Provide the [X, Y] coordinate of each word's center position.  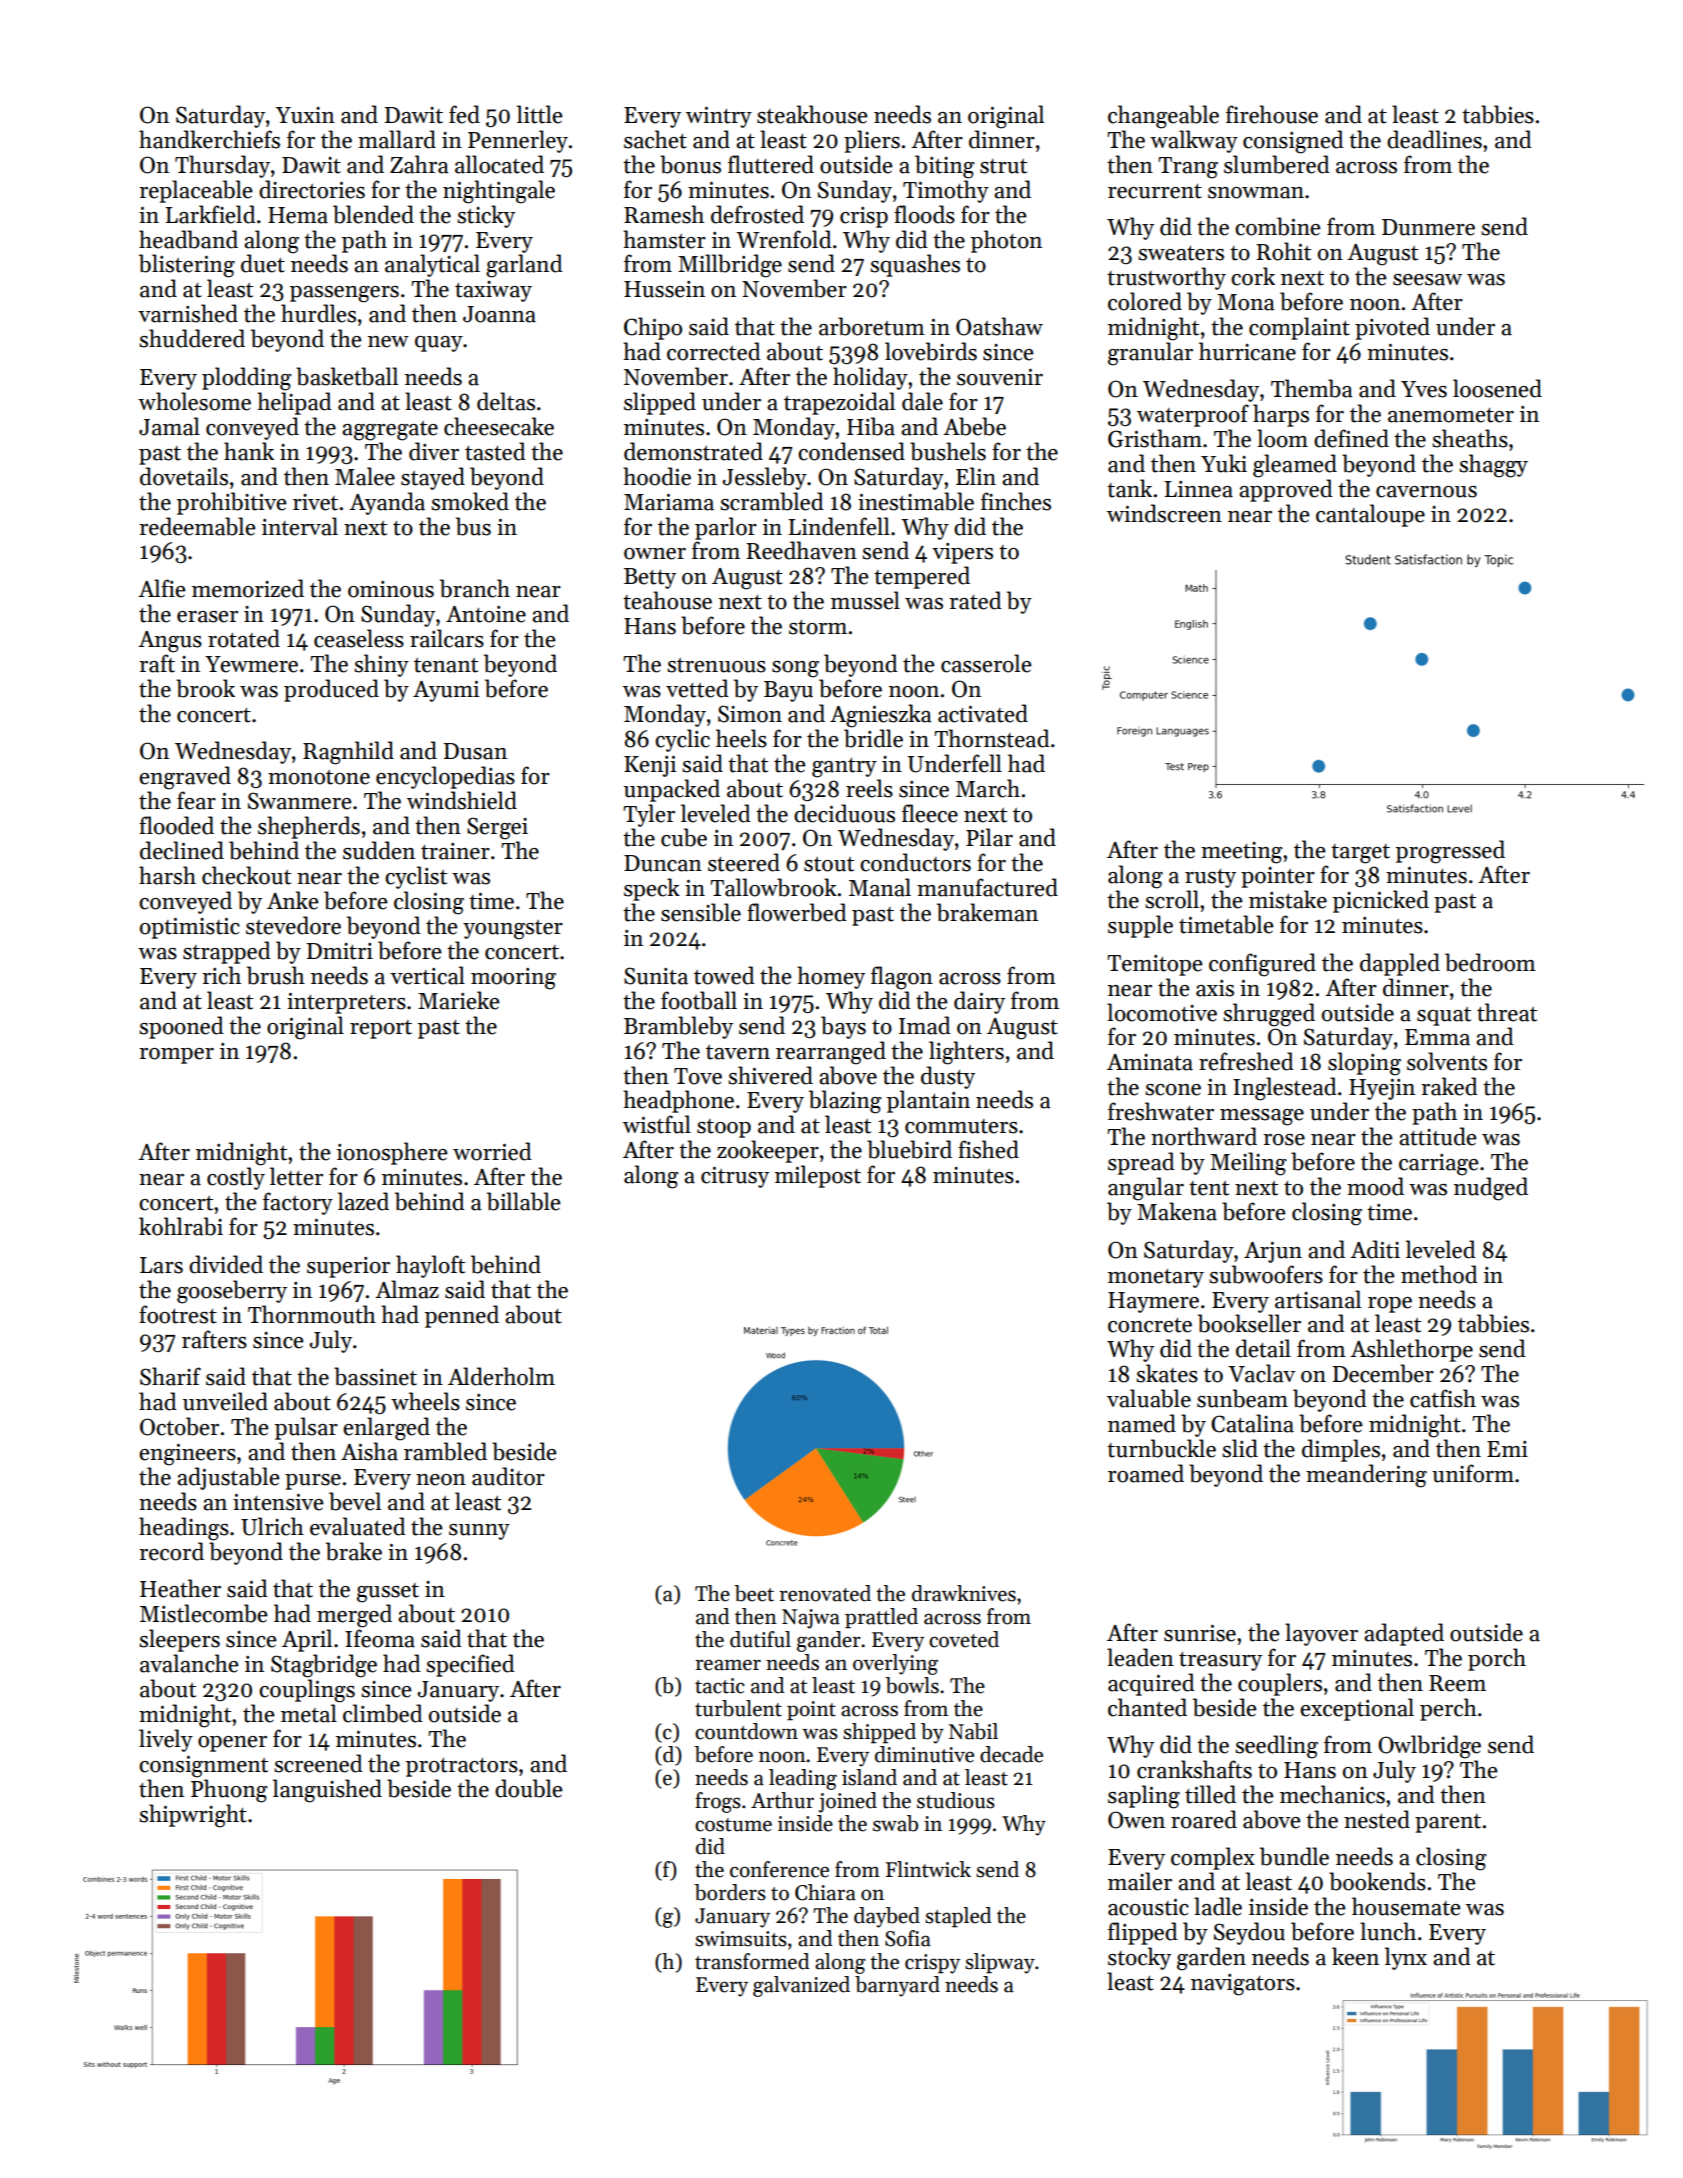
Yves [1424, 389]
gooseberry [232, 1292]
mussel [865, 600]
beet [754, 1593]
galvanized [801, 1986]
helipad [294, 403]
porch [1497, 1659]
